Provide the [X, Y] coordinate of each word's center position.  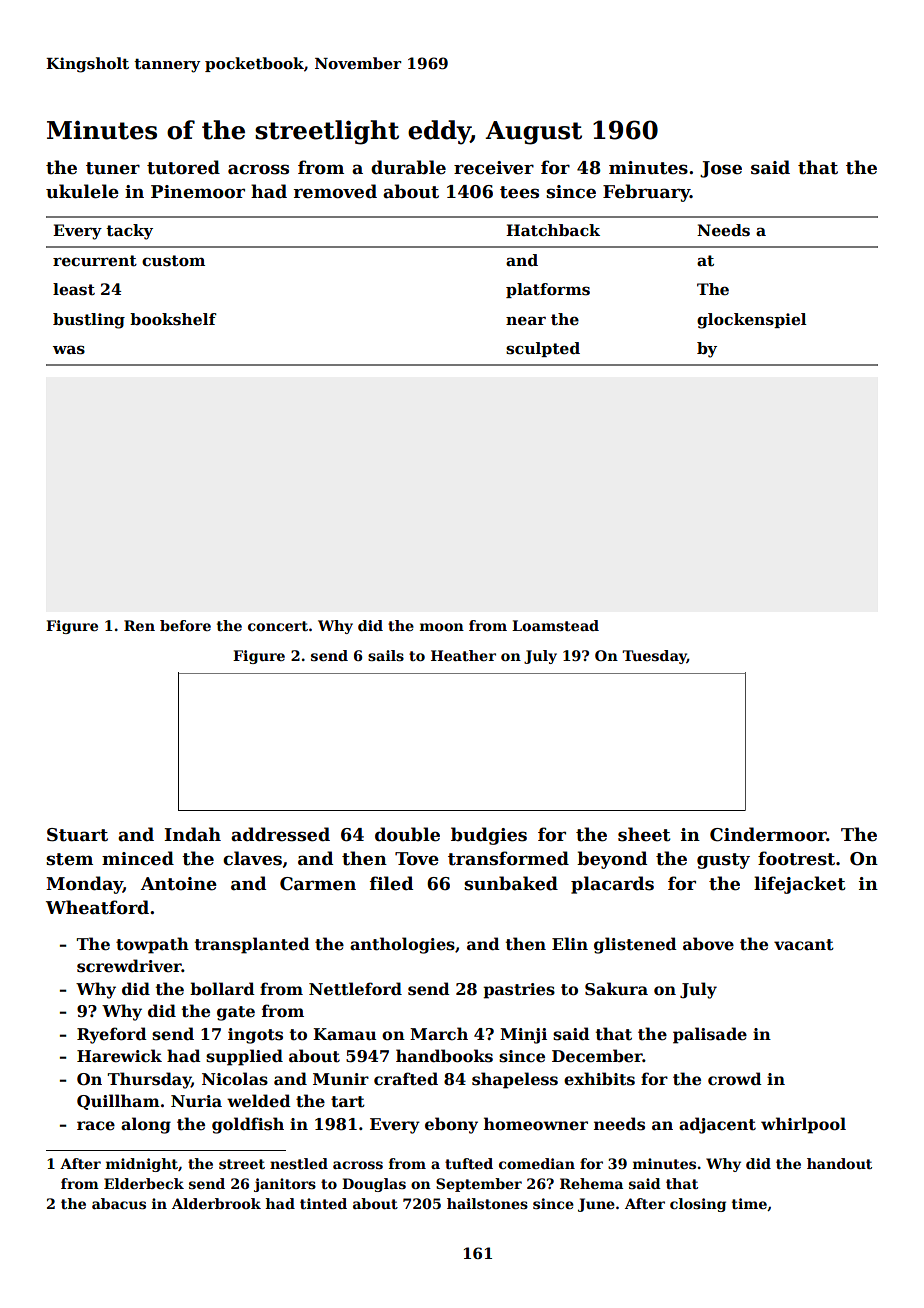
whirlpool [803, 1125]
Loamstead [555, 625]
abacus [119, 1203]
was [69, 350]
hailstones [487, 1203]
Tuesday [654, 657]
